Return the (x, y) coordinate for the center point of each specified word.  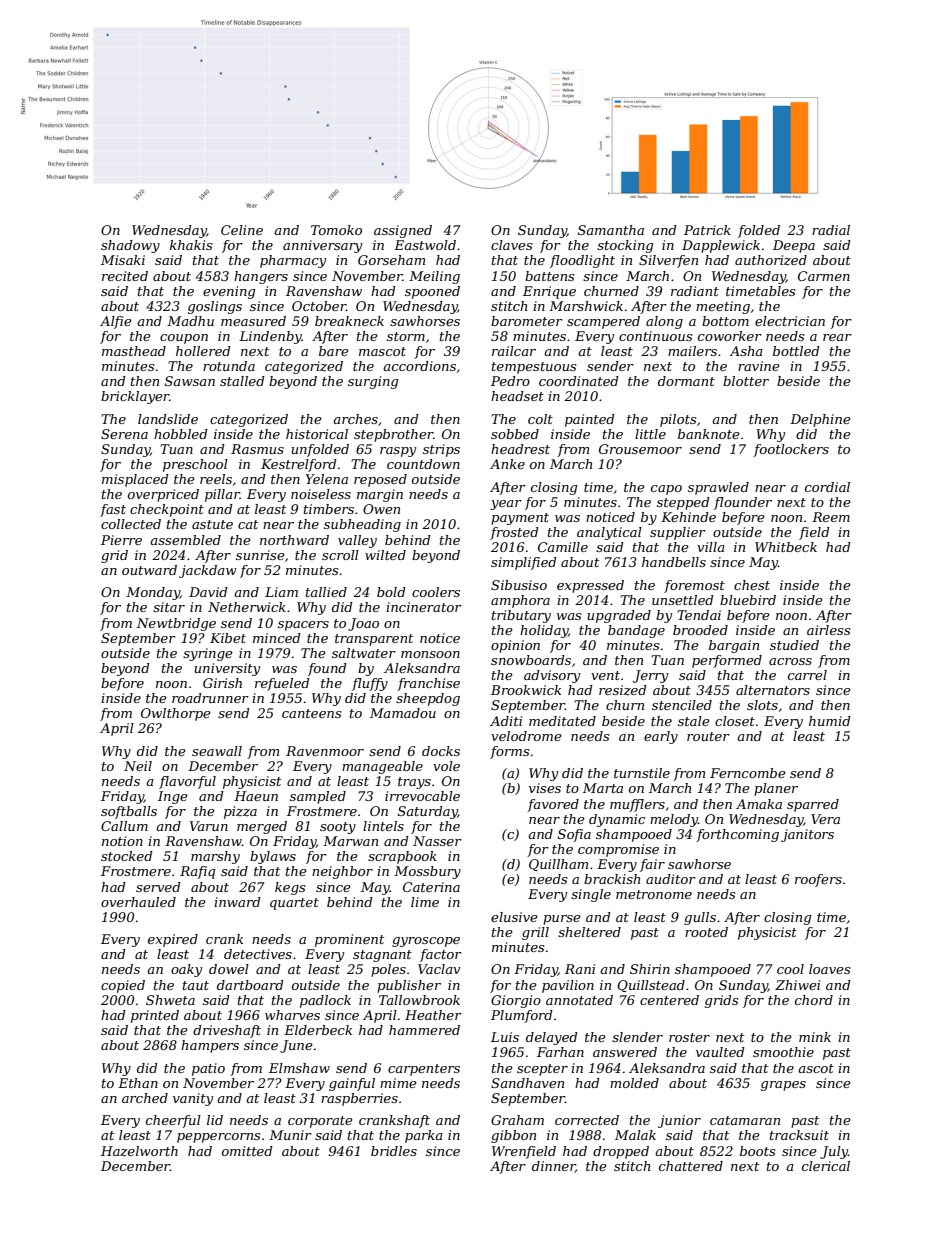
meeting (723, 307)
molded (634, 1083)
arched (145, 1098)
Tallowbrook (419, 1000)
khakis (191, 245)
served (158, 887)
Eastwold (425, 245)
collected (131, 524)
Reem (831, 517)
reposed (380, 480)
